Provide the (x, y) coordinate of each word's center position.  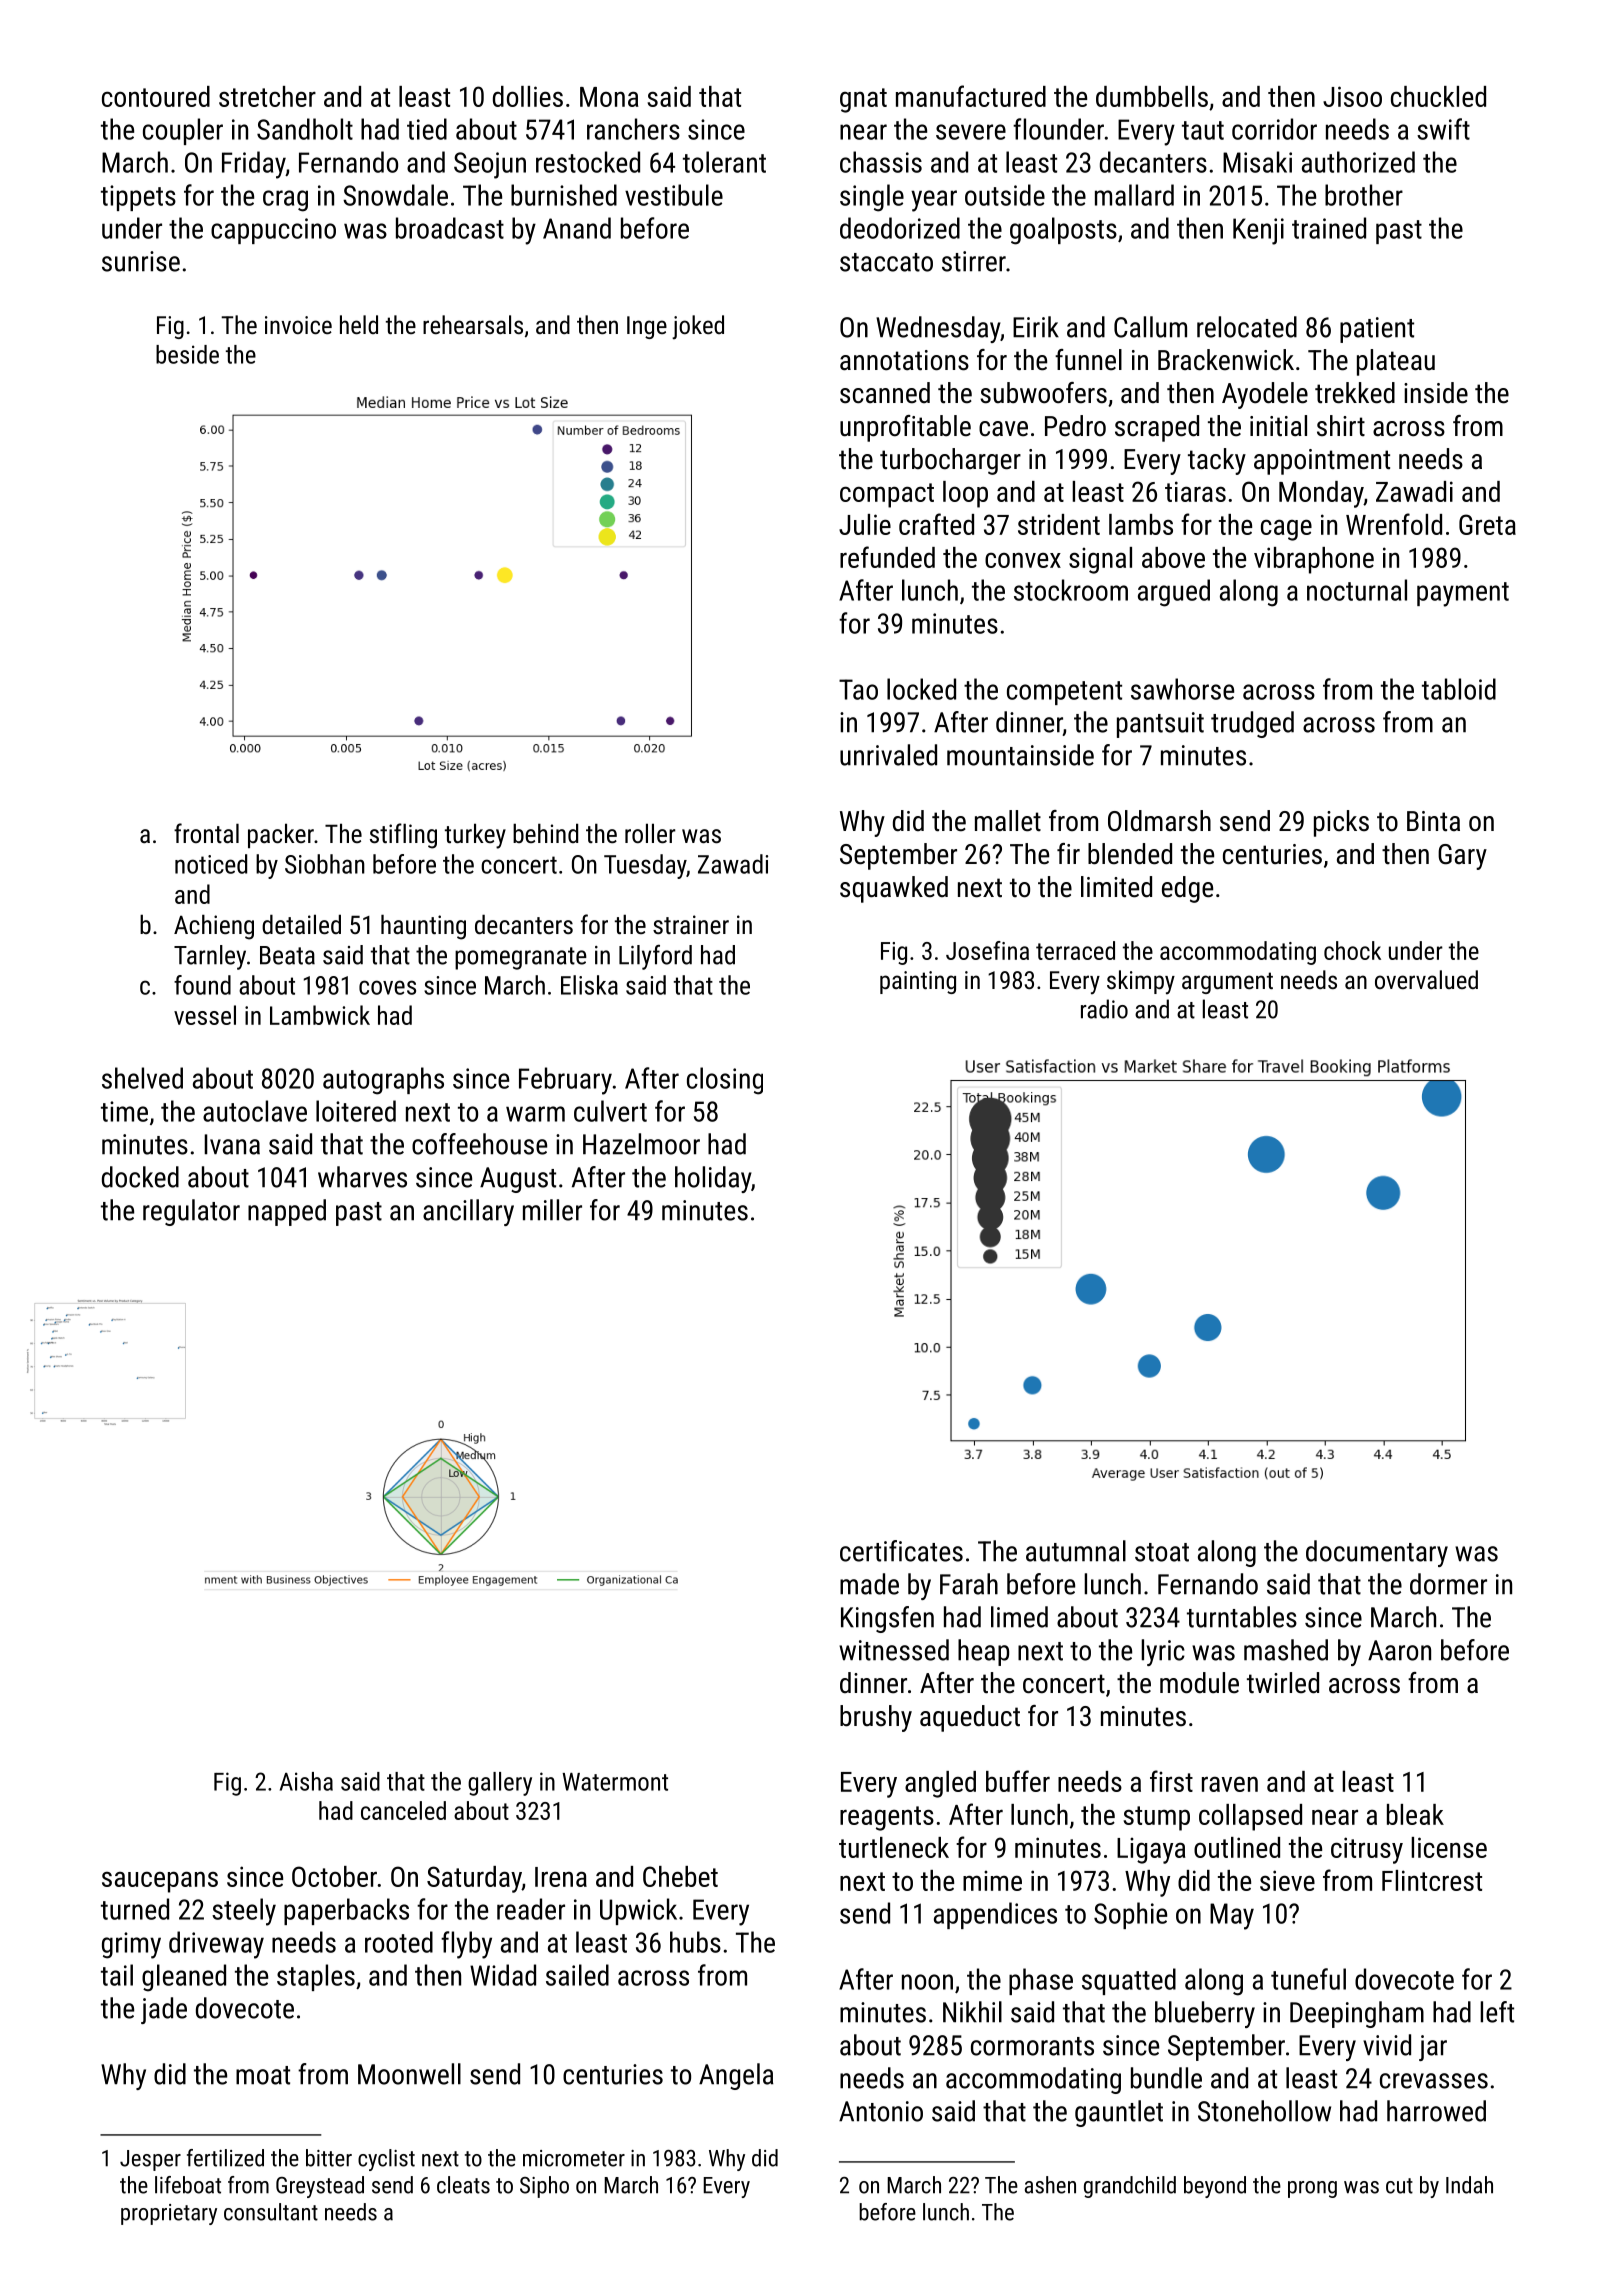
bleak (1415, 1814)
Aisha (306, 1781)
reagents (887, 1818)
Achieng (214, 927)
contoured (156, 96)
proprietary (169, 2214)
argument (1227, 983)
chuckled (1438, 96)
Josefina (987, 950)
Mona (609, 97)
